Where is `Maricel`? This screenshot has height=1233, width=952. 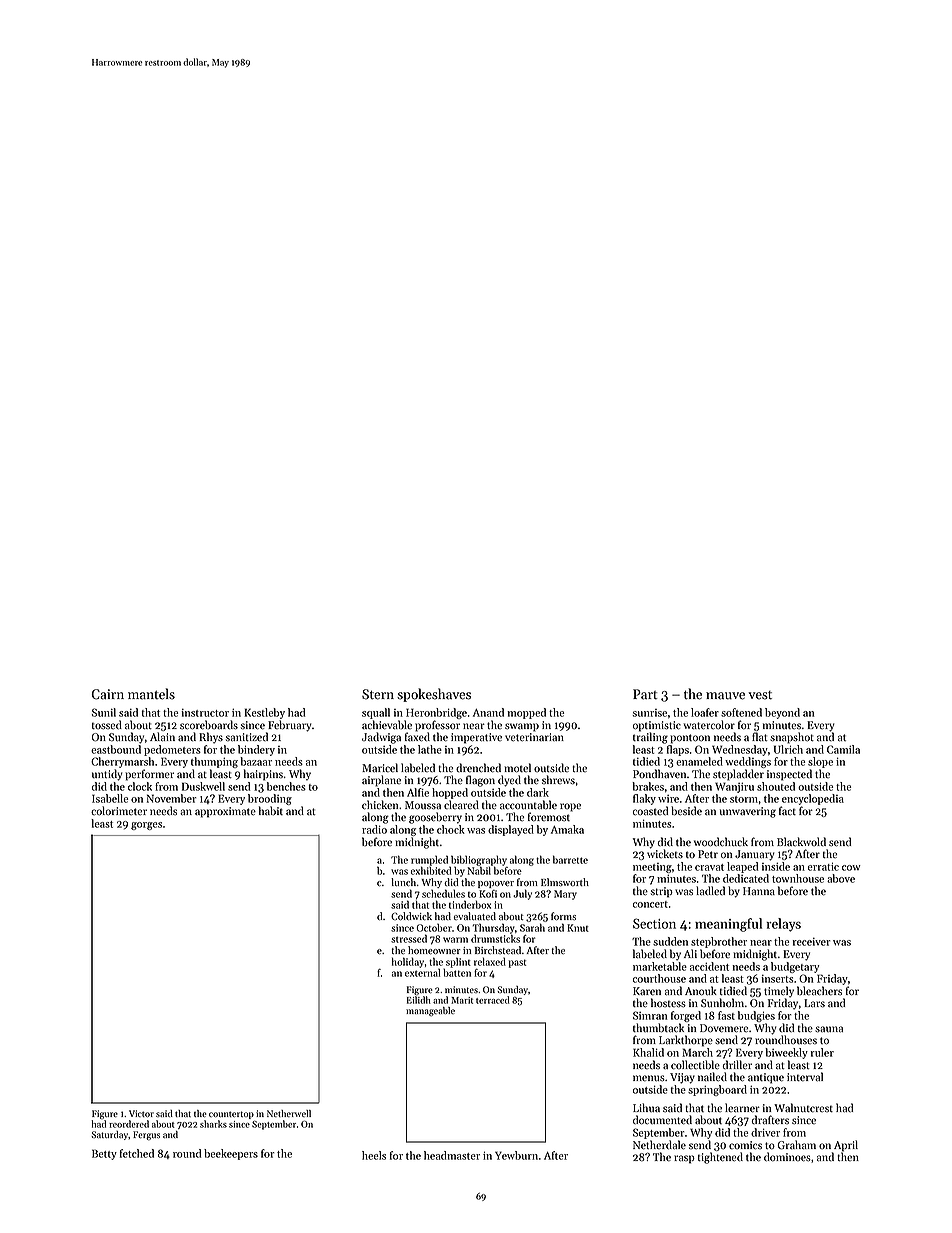 Maricel is located at coordinates (380, 768).
